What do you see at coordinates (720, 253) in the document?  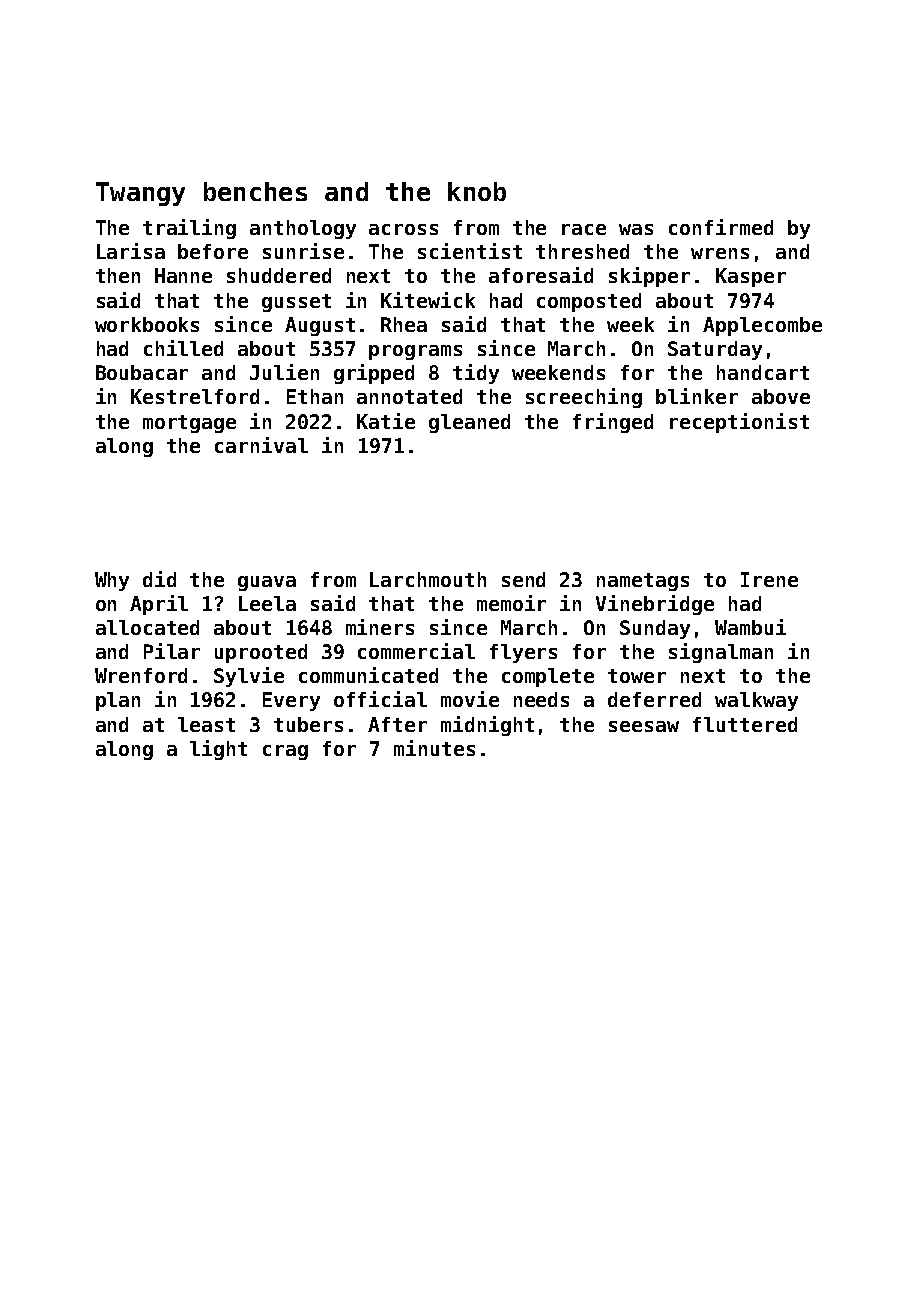 I see `wrens` at bounding box center [720, 253].
